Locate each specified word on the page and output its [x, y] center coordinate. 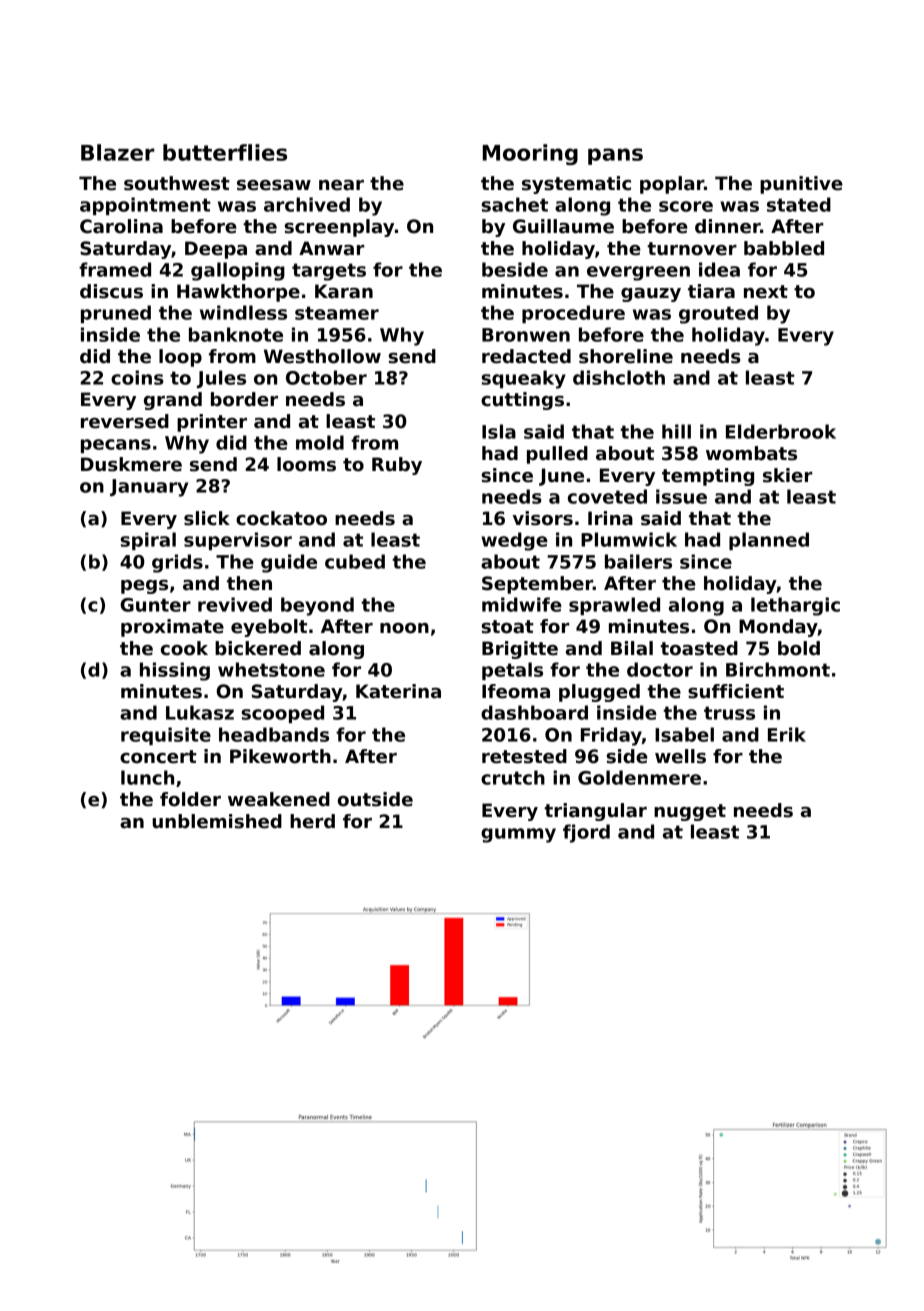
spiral [148, 541]
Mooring [530, 154]
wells [680, 756]
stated [799, 204]
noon [404, 628]
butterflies [225, 152]
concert [158, 757]
